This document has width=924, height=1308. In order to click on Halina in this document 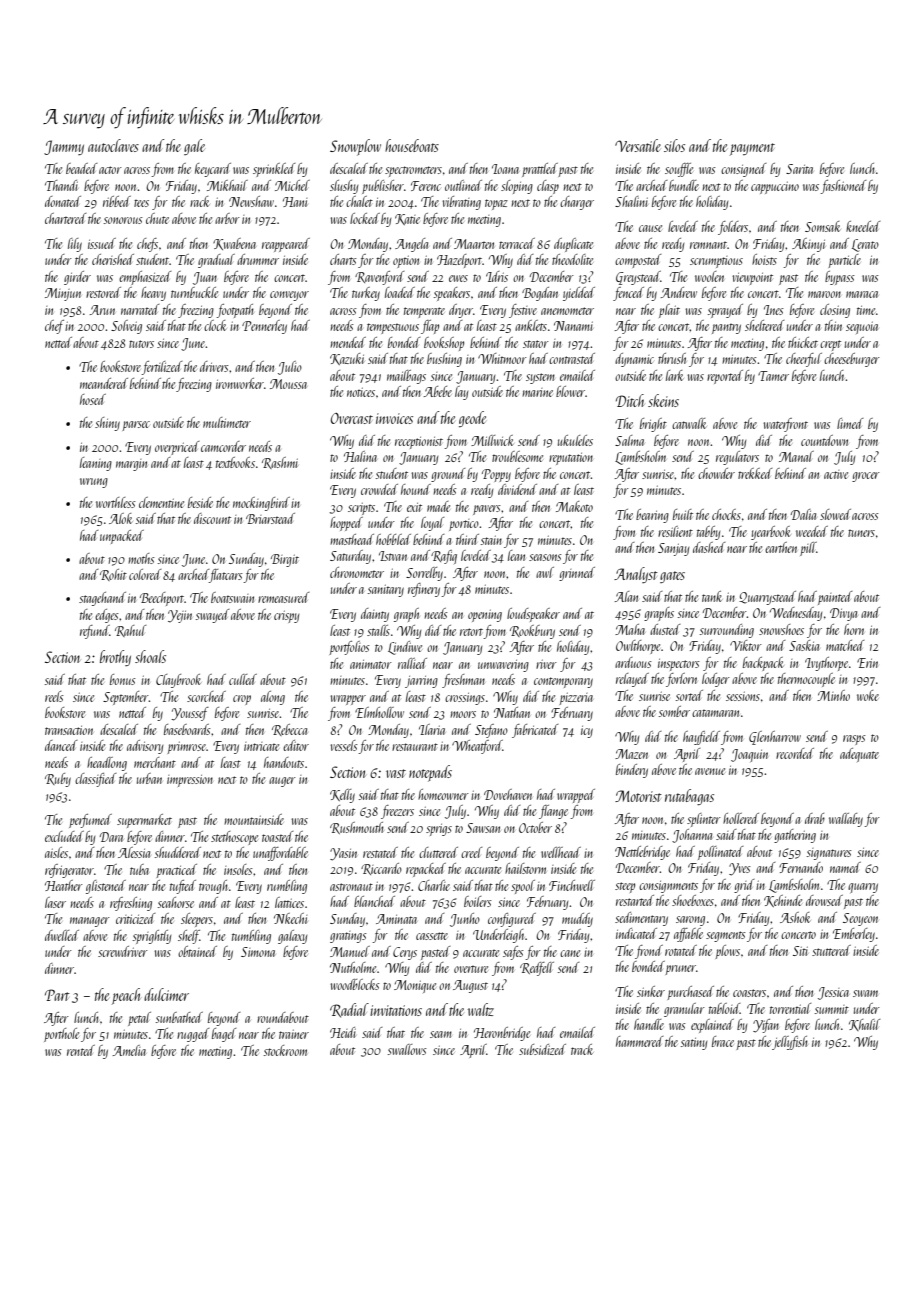, I will do `click(360, 456)`.
